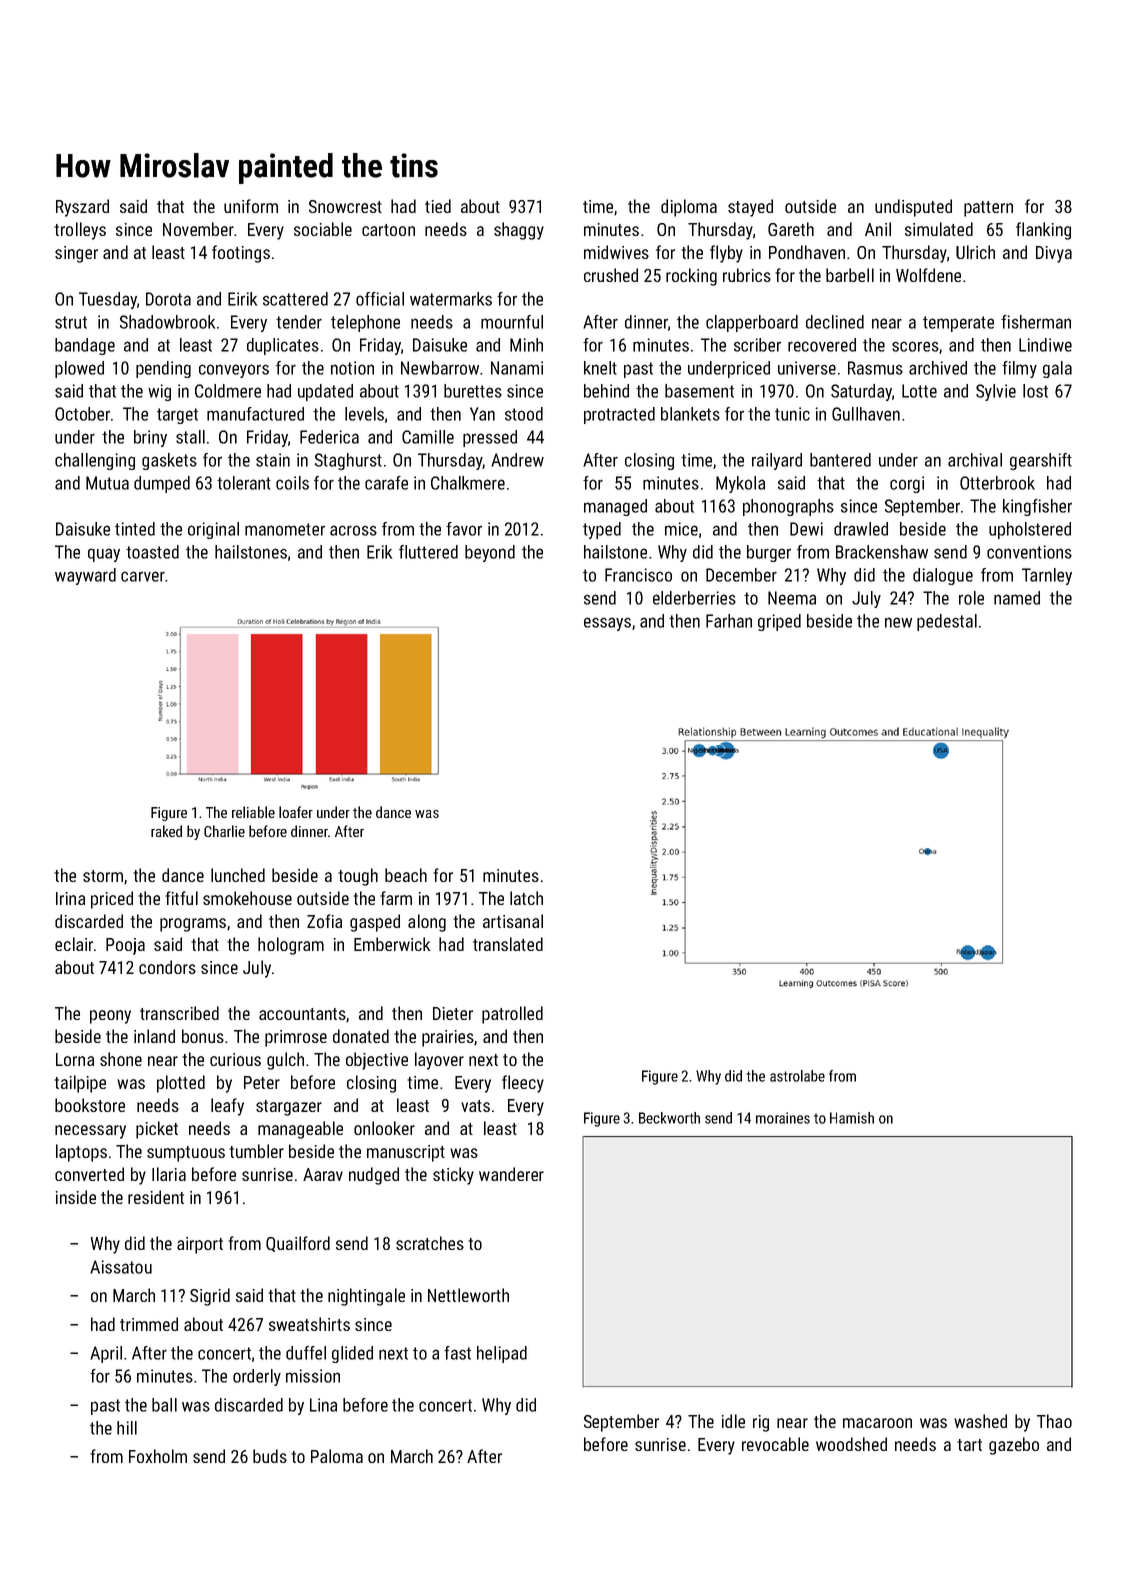 The width and height of the image is (1127, 1594). Describe the element at coordinates (1043, 231) in the image. I see `flanking` at that location.
